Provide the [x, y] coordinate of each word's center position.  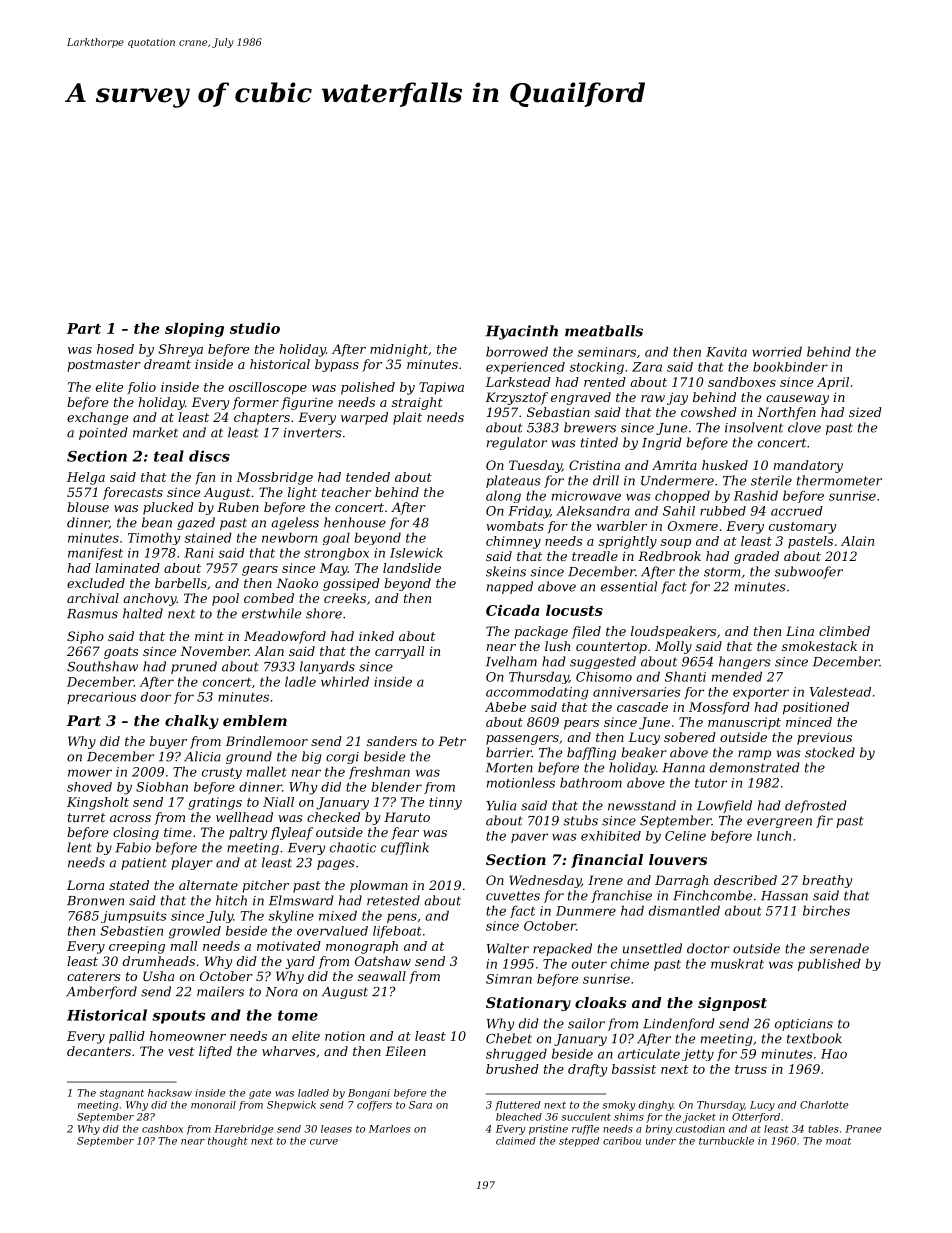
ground [249, 757]
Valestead [840, 692]
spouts [178, 1017]
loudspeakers [673, 632]
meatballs [604, 331]
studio [255, 328]
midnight [399, 350]
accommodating [537, 693]
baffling [591, 753]
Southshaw [102, 666]
